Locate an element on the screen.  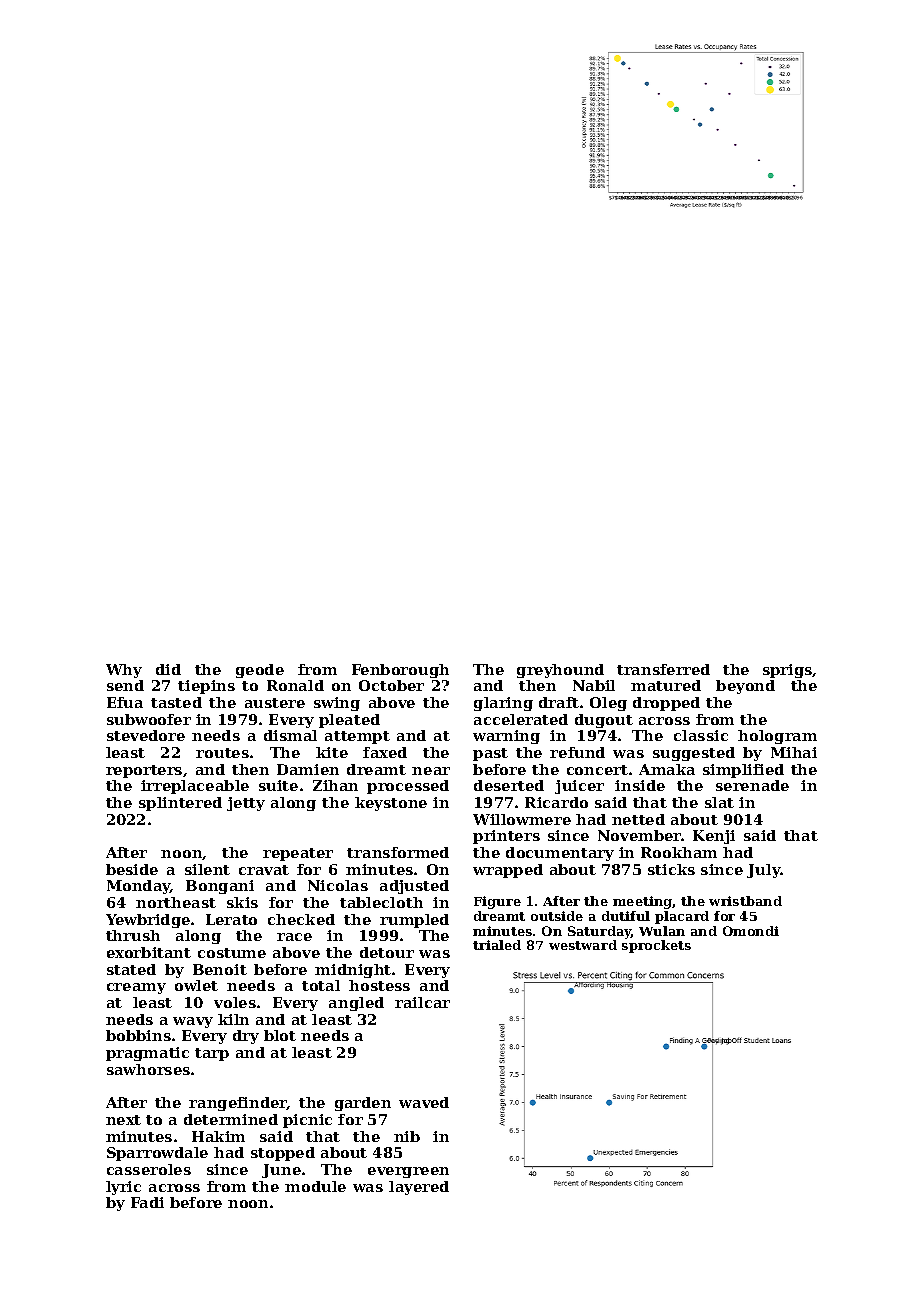
dugout is located at coordinates (604, 721).
